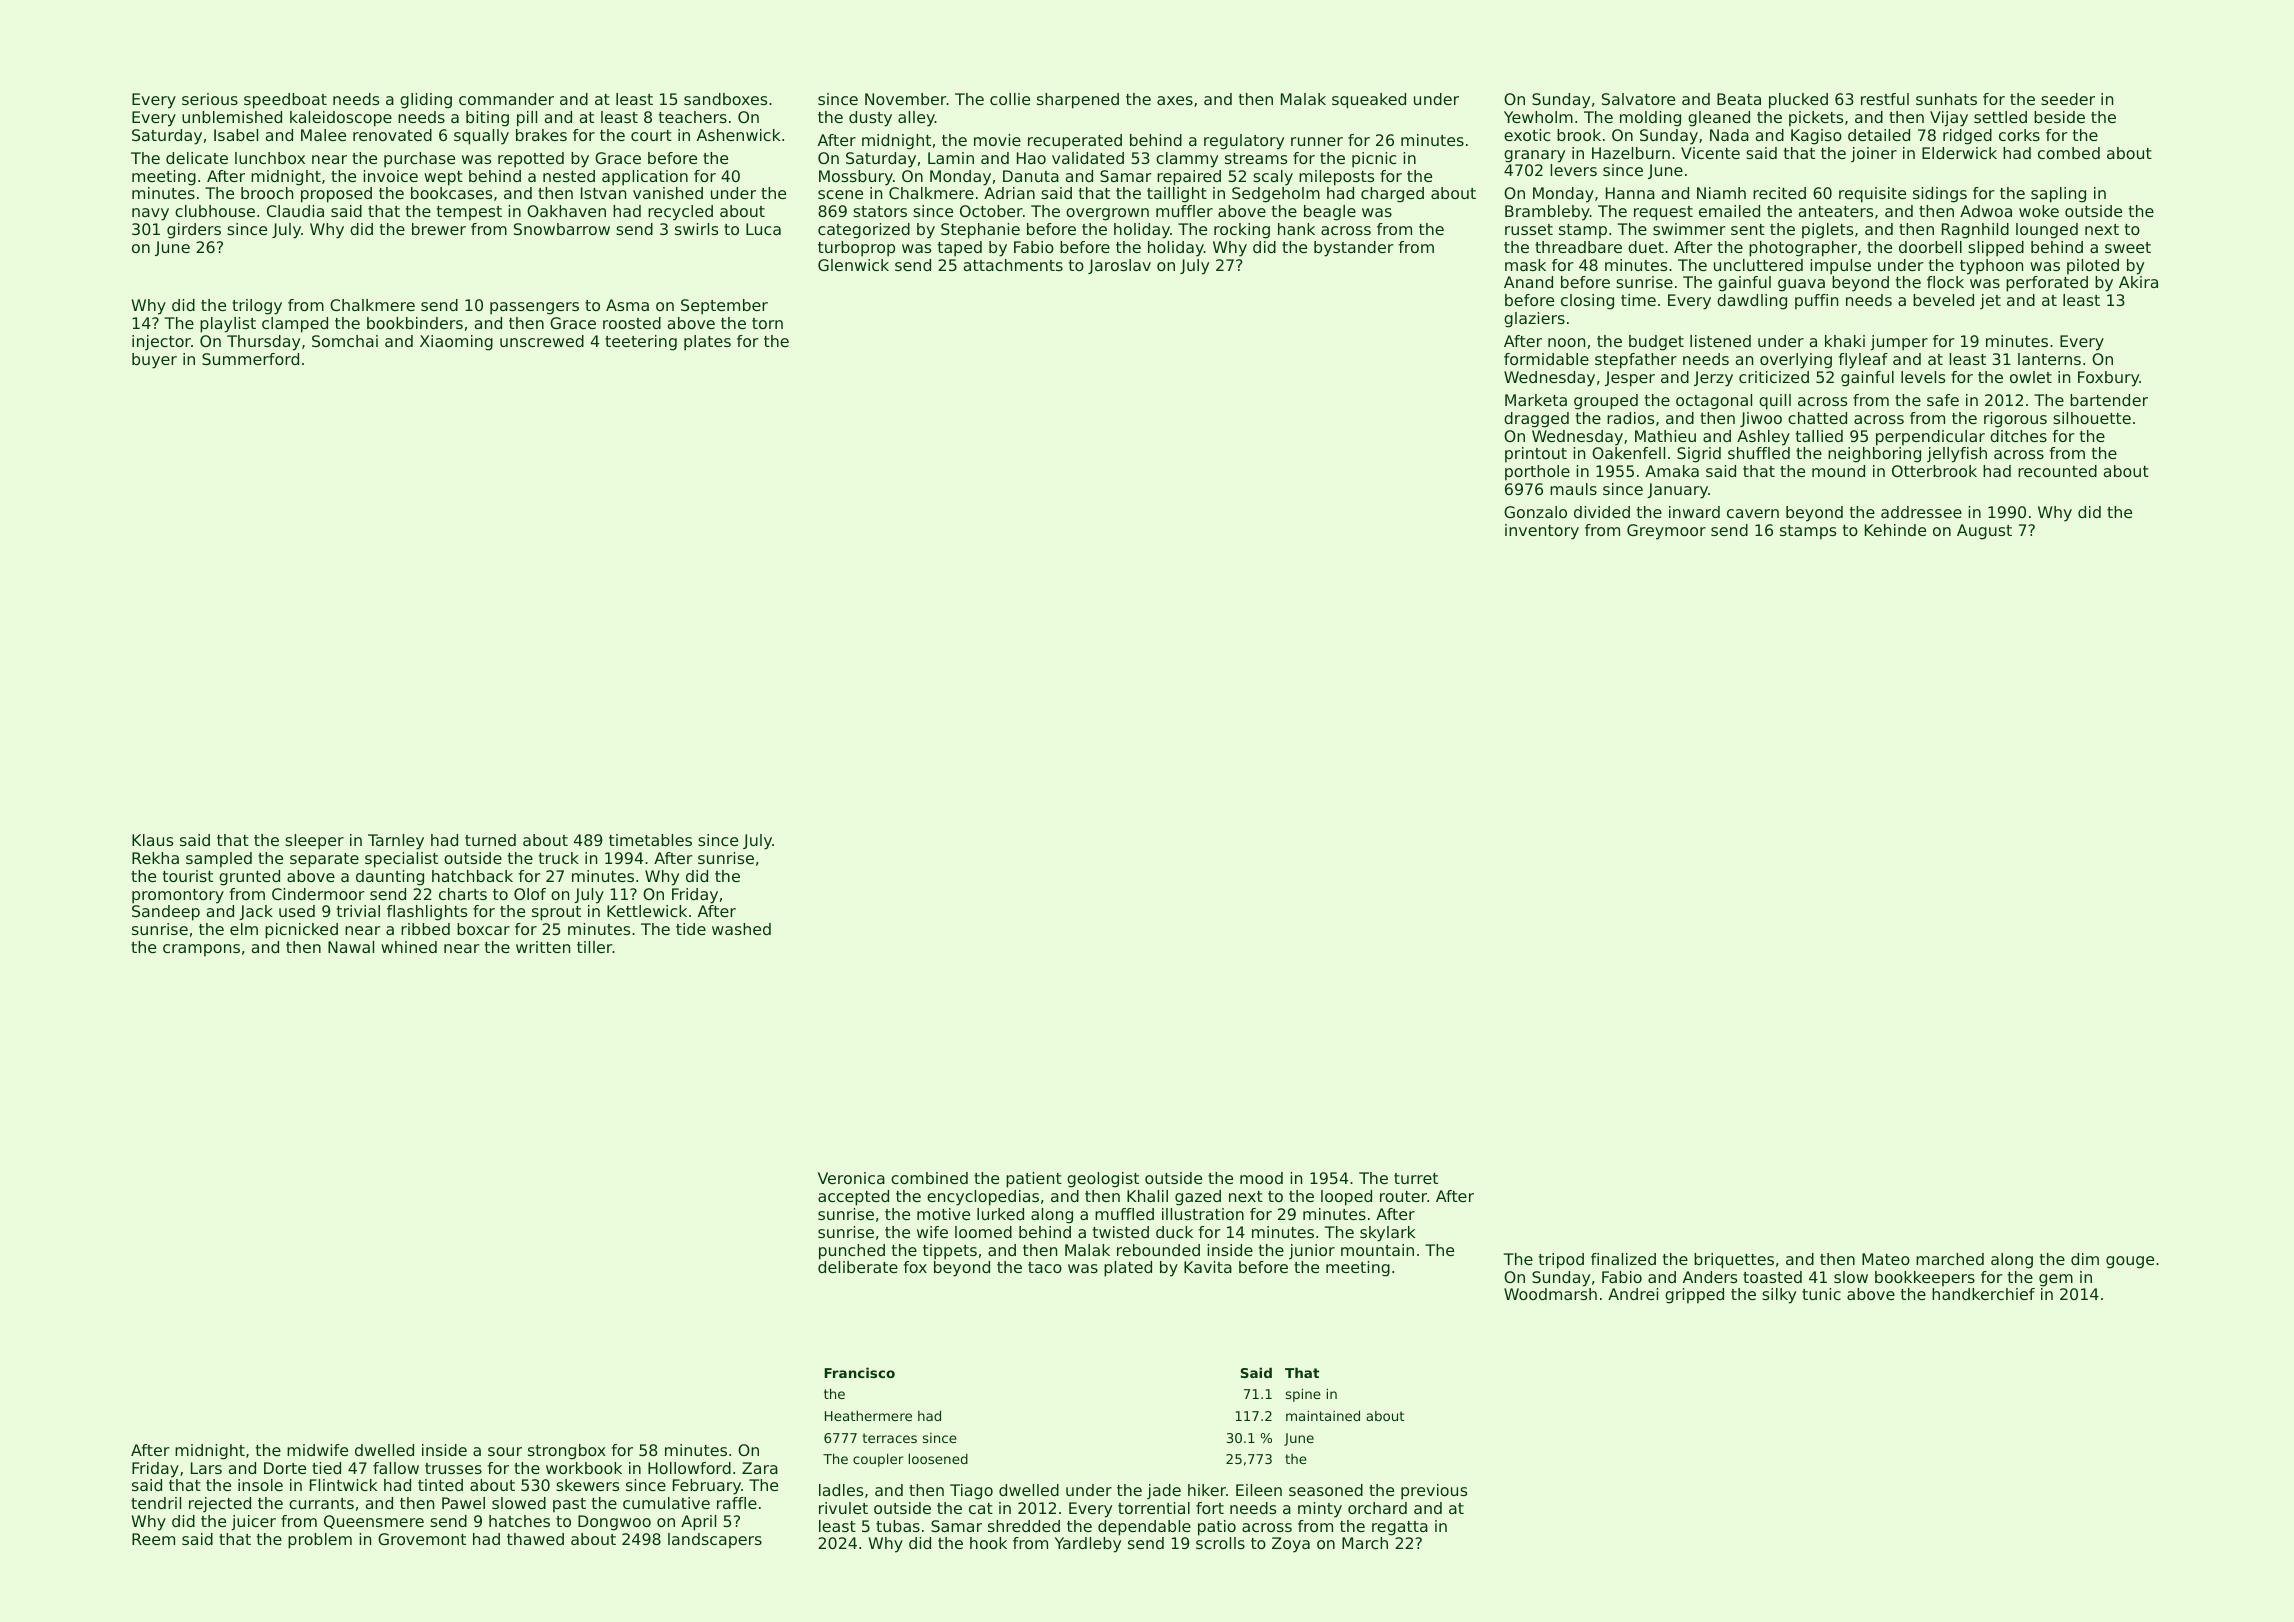 This screenshot has width=2294, height=1622. What do you see at coordinates (1010, 99) in the screenshot?
I see `collie` at bounding box center [1010, 99].
